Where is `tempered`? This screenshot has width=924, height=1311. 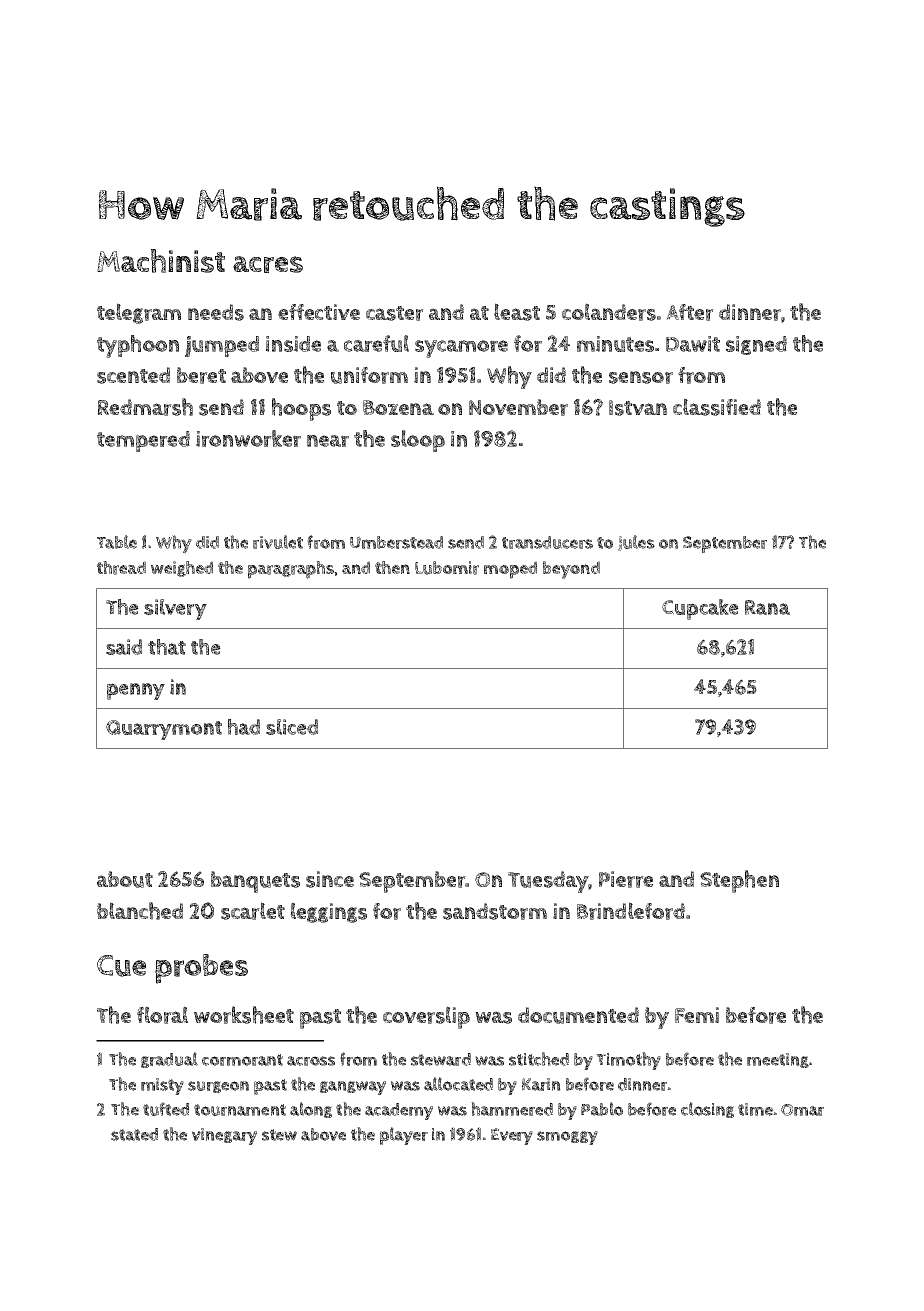
tempered is located at coordinates (143, 441).
